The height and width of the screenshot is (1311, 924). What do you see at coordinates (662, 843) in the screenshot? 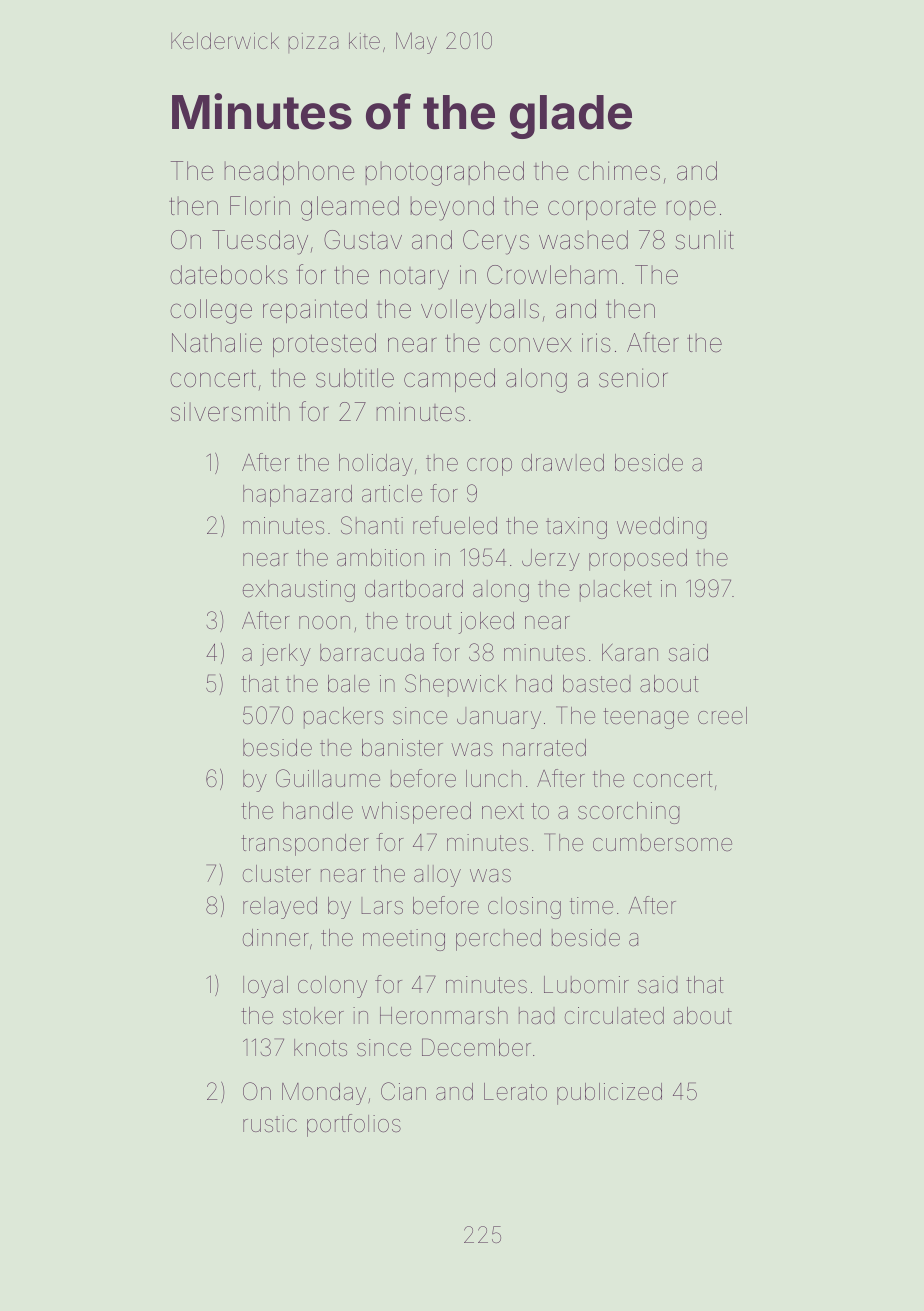
I see `cumbersome` at bounding box center [662, 843].
